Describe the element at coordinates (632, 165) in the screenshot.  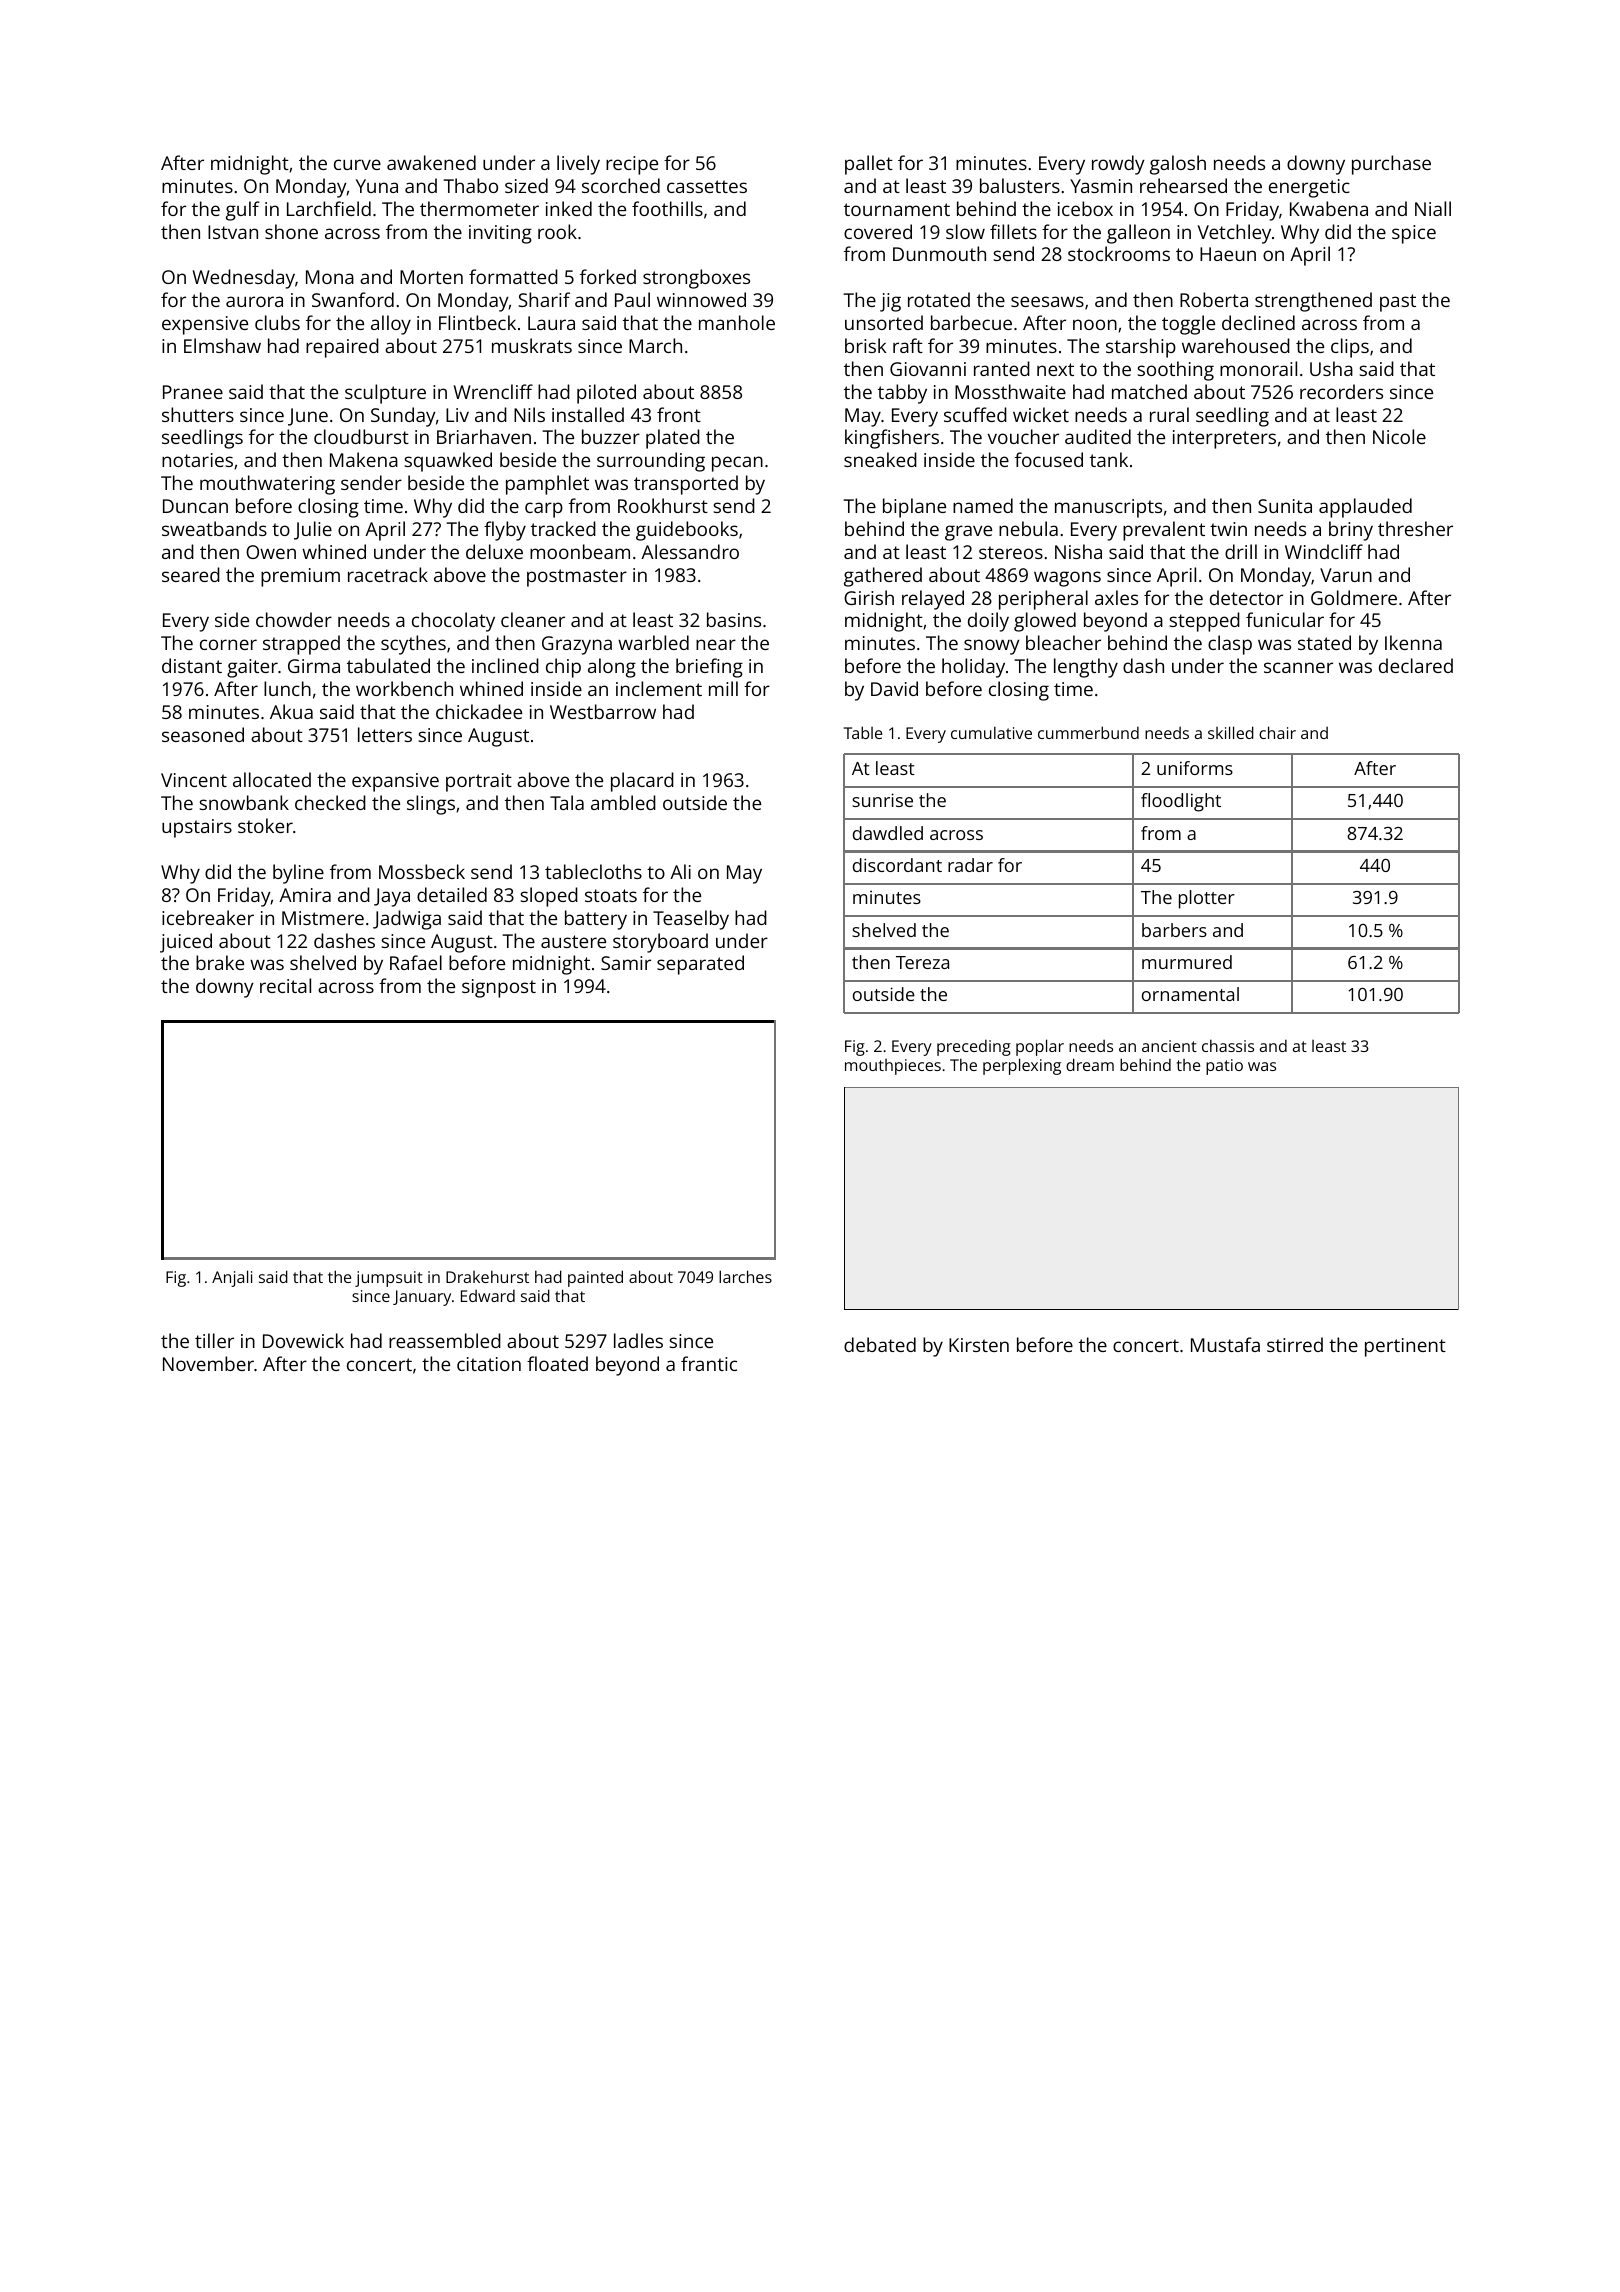
I see `recipe` at that location.
